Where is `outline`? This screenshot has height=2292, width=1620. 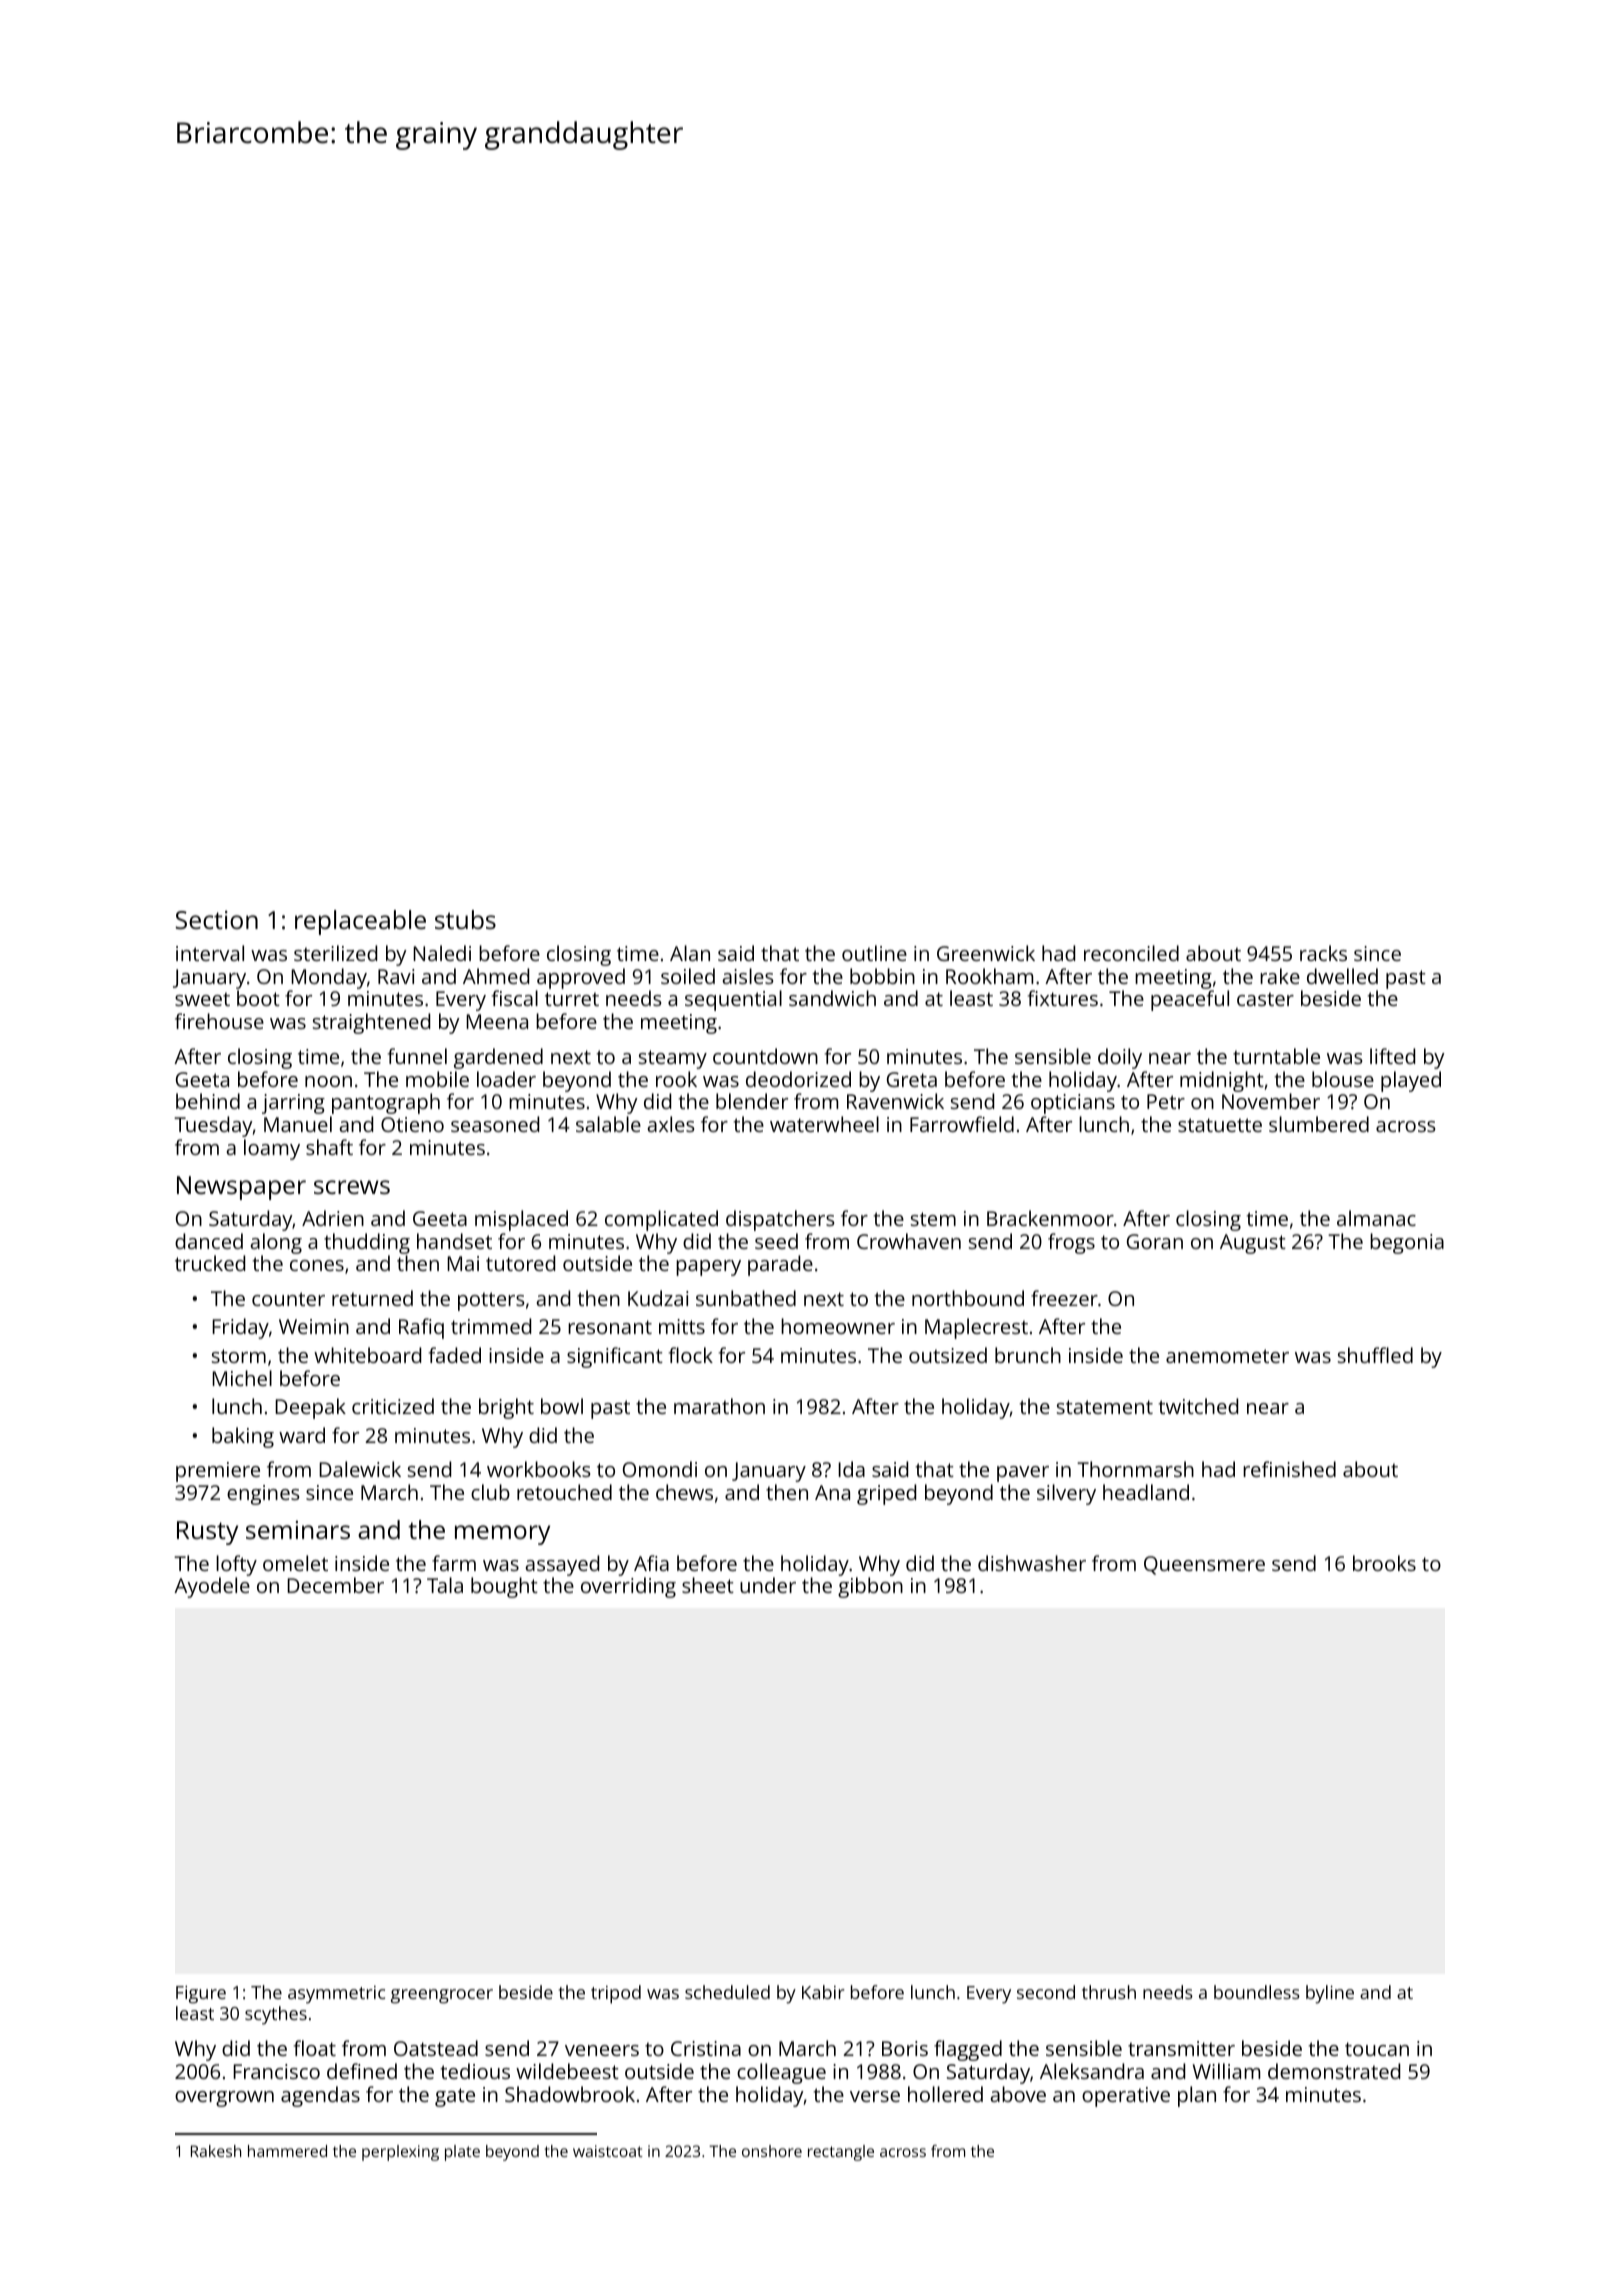
outline is located at coordinates (874, 953).
